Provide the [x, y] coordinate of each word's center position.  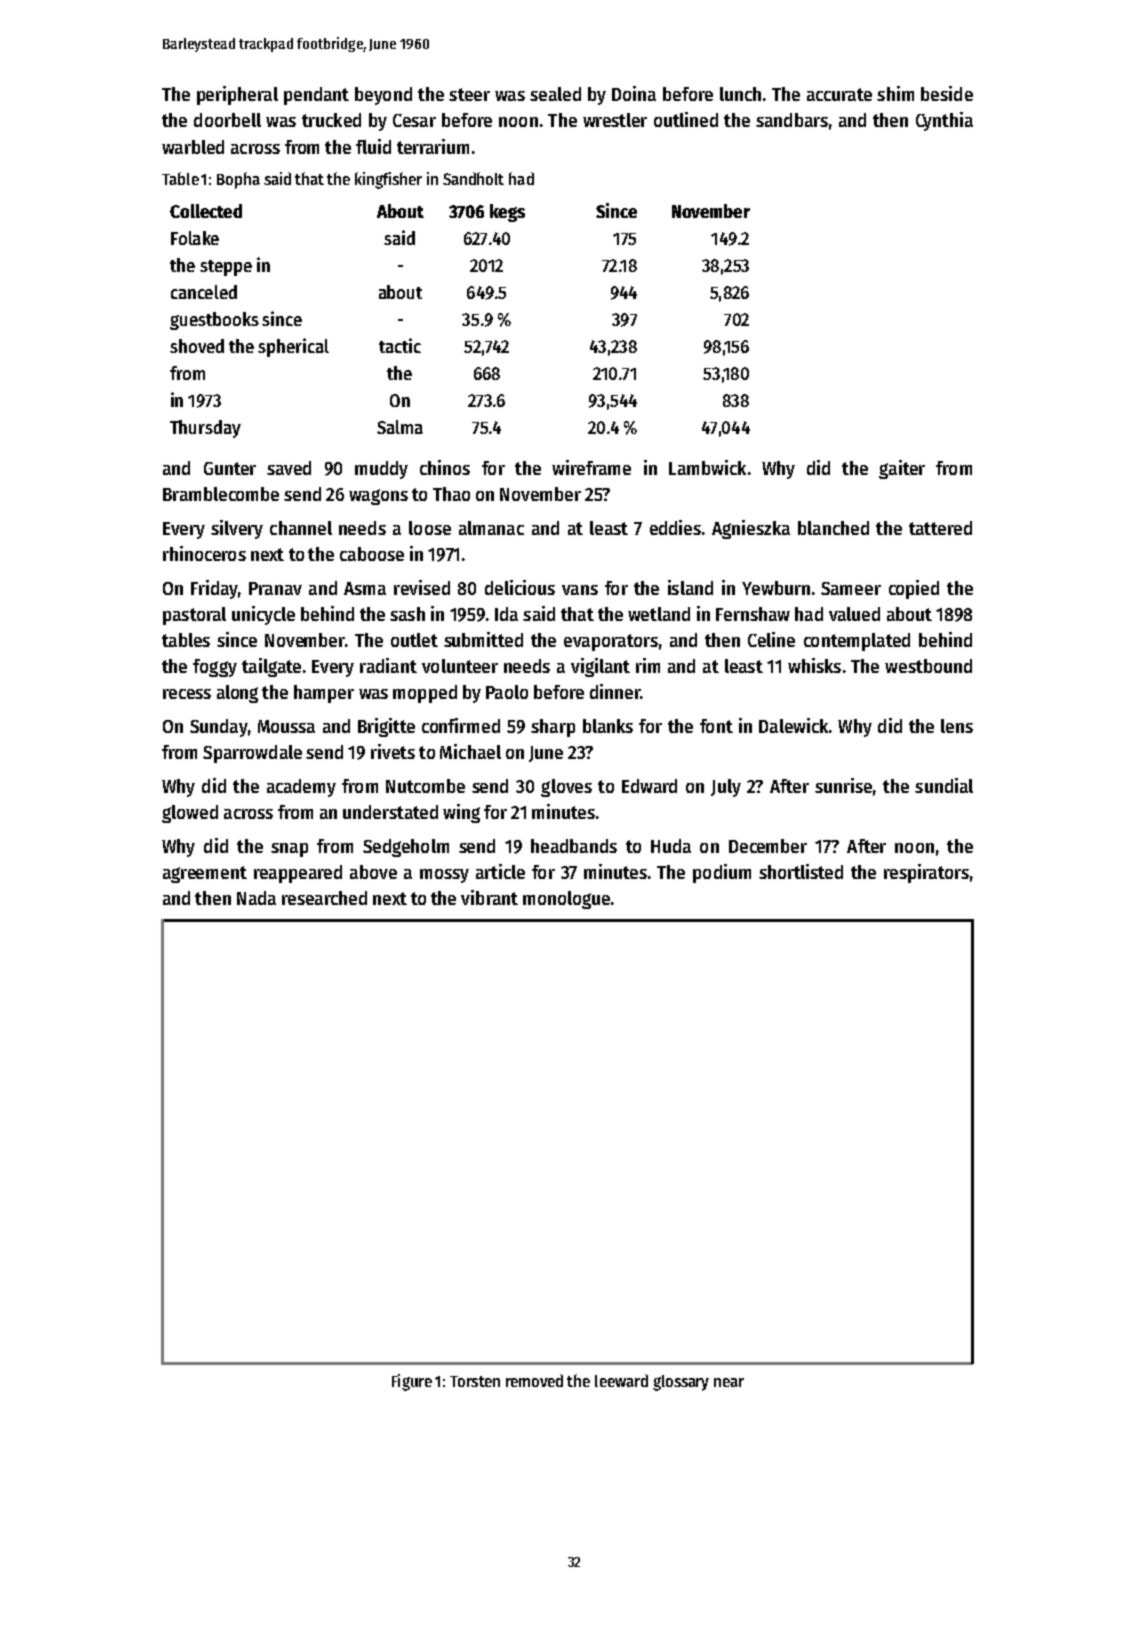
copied [914, 589]
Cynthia [944, 121]
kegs [507, 213]
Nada [256, 898]
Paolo [507, 692]
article [500, 871]
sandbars [792, 120]
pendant [316, 96]
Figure [412, 1382]
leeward [621, 1380]
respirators [926, 873]
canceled [204, 292]
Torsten [475, 1381]
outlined [686, 119]
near [729, 1382]
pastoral [194, 616]
